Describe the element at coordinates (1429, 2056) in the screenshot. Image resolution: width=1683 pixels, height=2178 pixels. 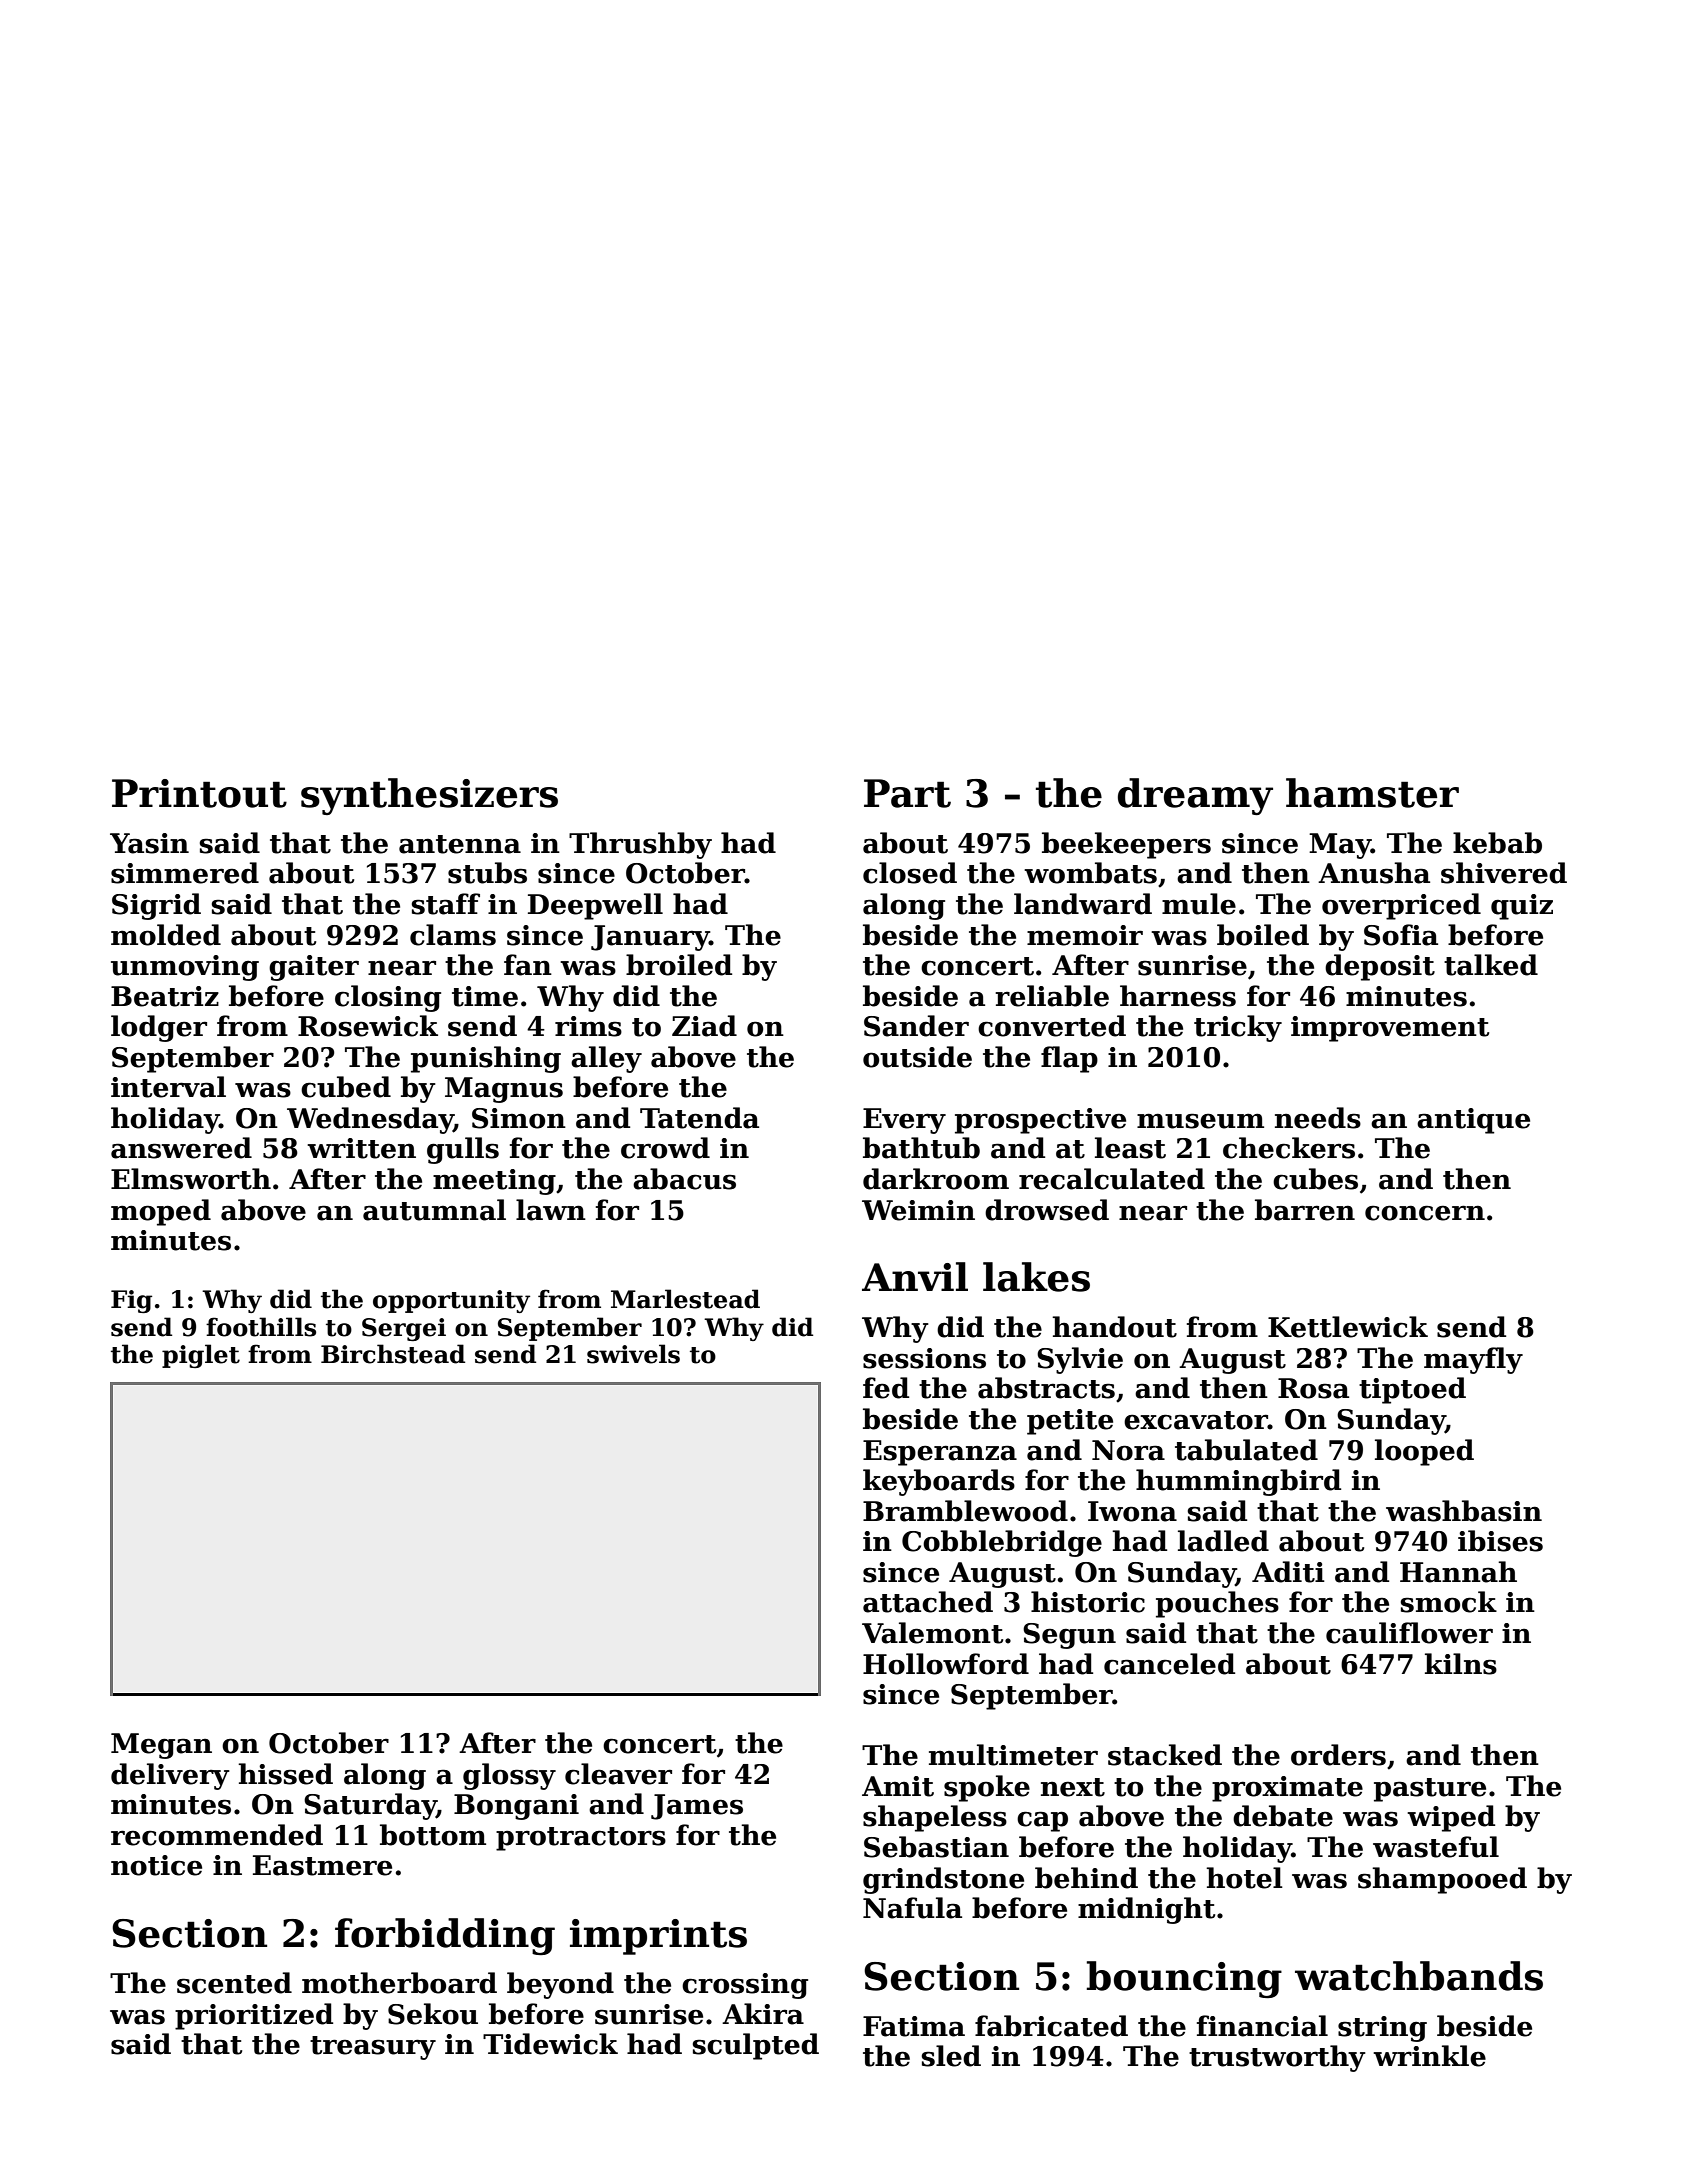
I see `wrinkle` at that location.
